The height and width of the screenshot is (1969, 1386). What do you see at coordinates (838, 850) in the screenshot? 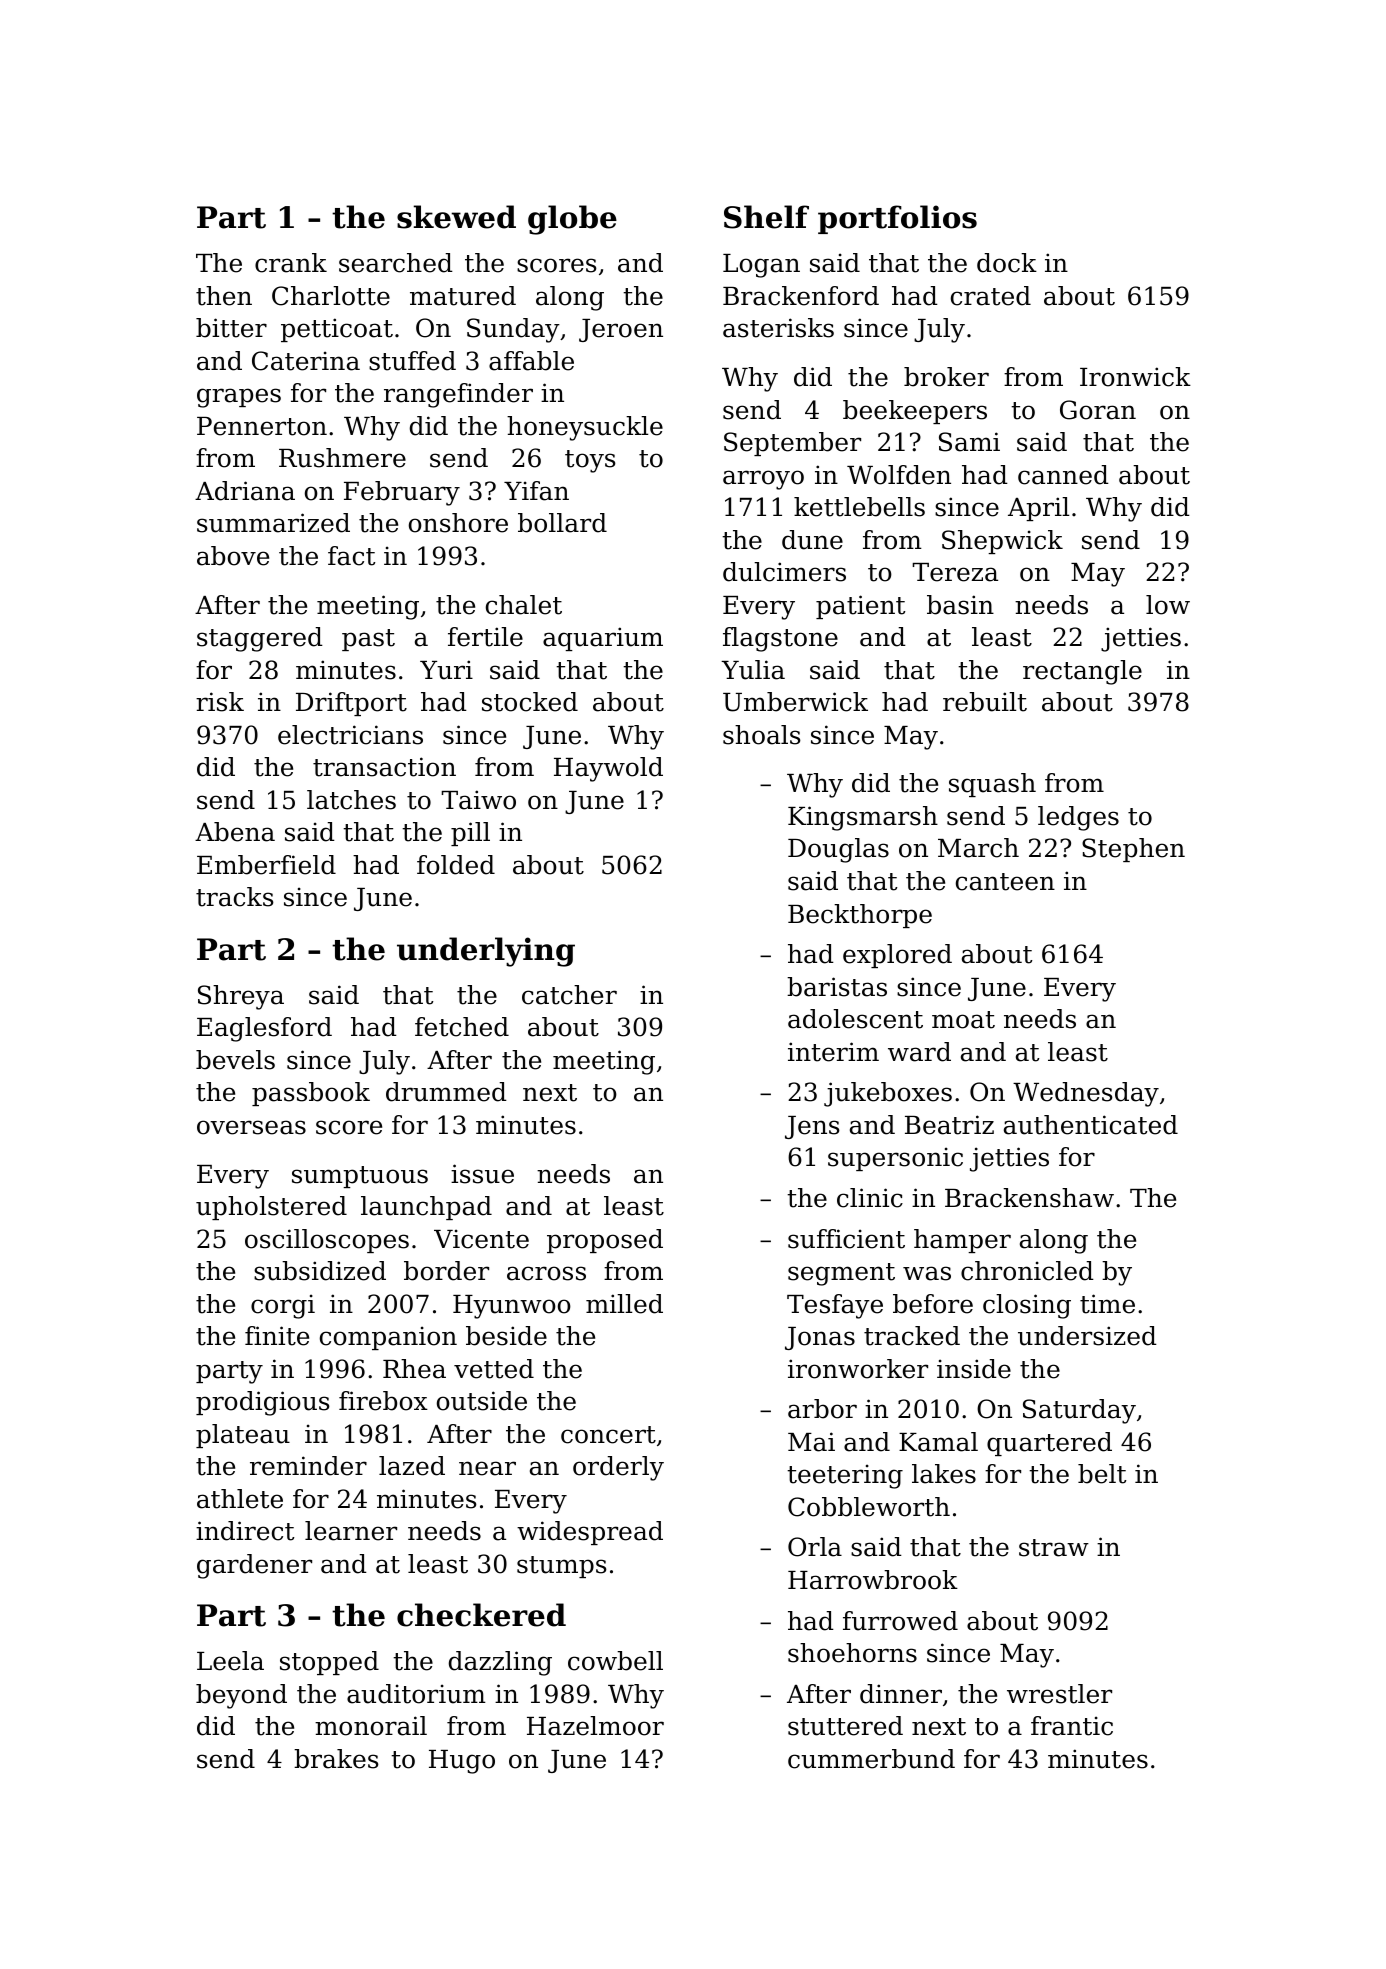
I see `Douglas` at bounding box center [838, 850].
